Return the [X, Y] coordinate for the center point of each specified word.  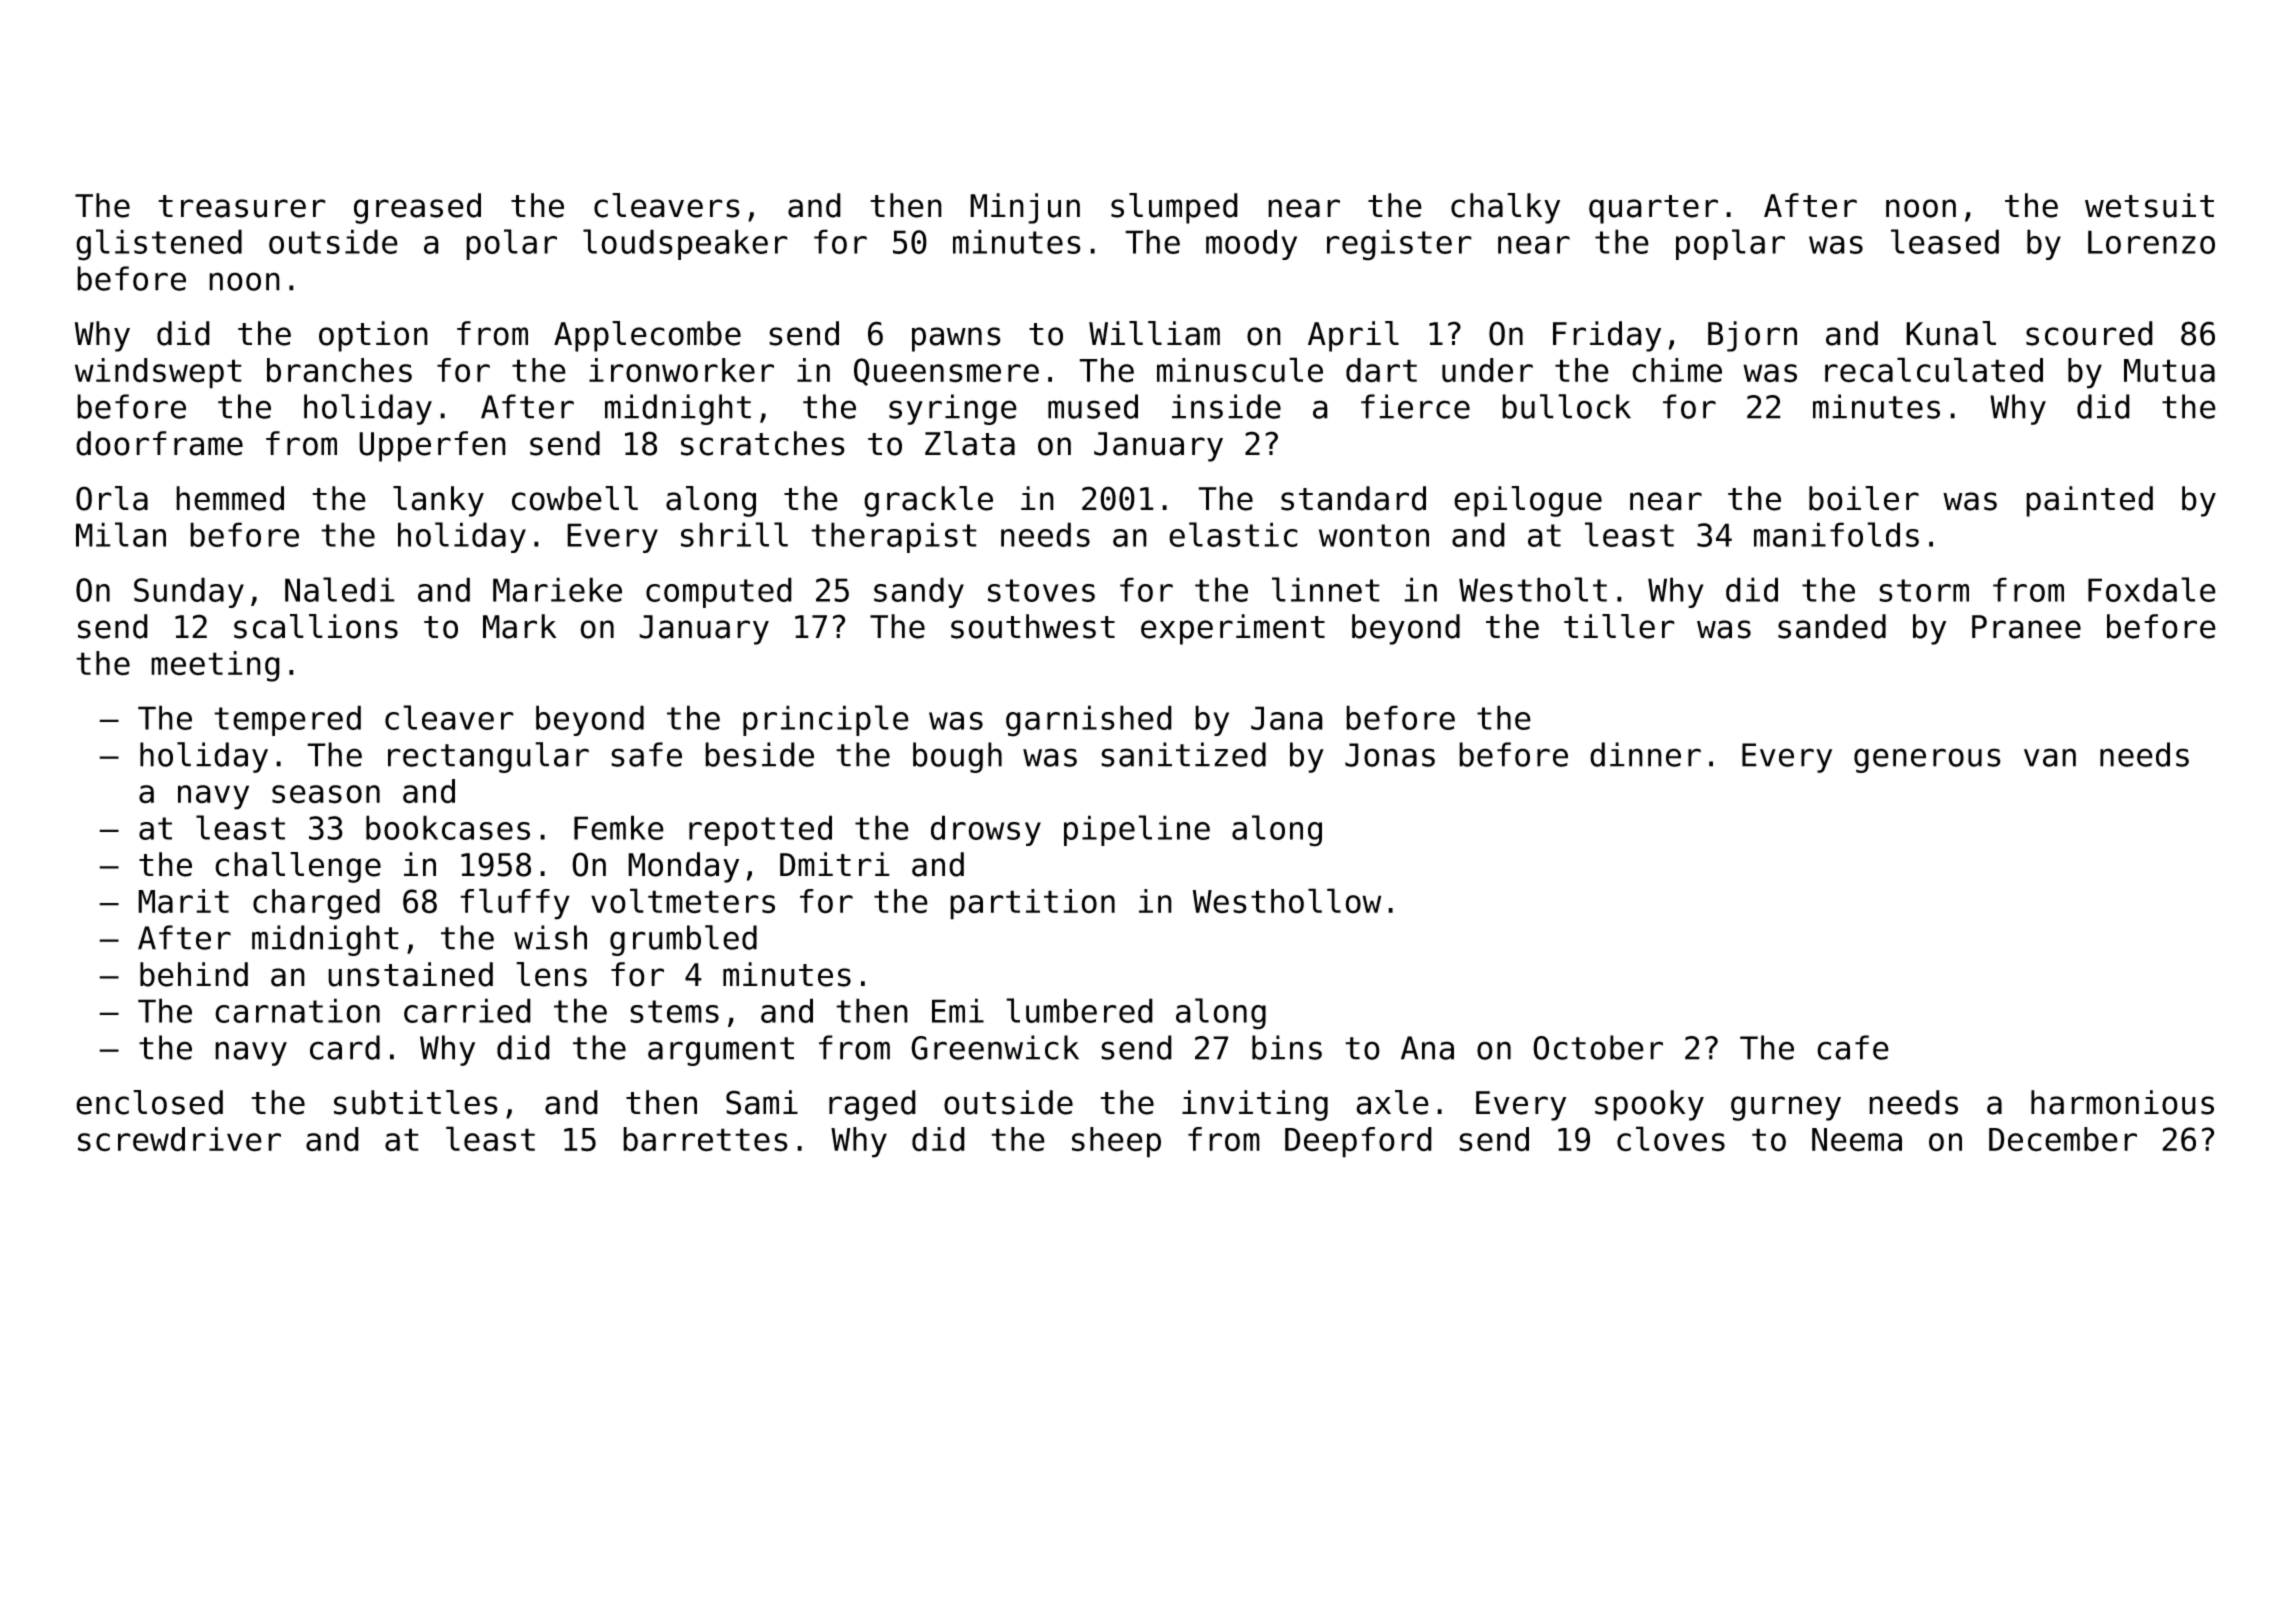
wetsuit [2149, 205]
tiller [1619, 626]
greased [417, 208]
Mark [520, 626]
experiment [1233, 629]
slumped [1174, 208]
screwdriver [179, 1139]
